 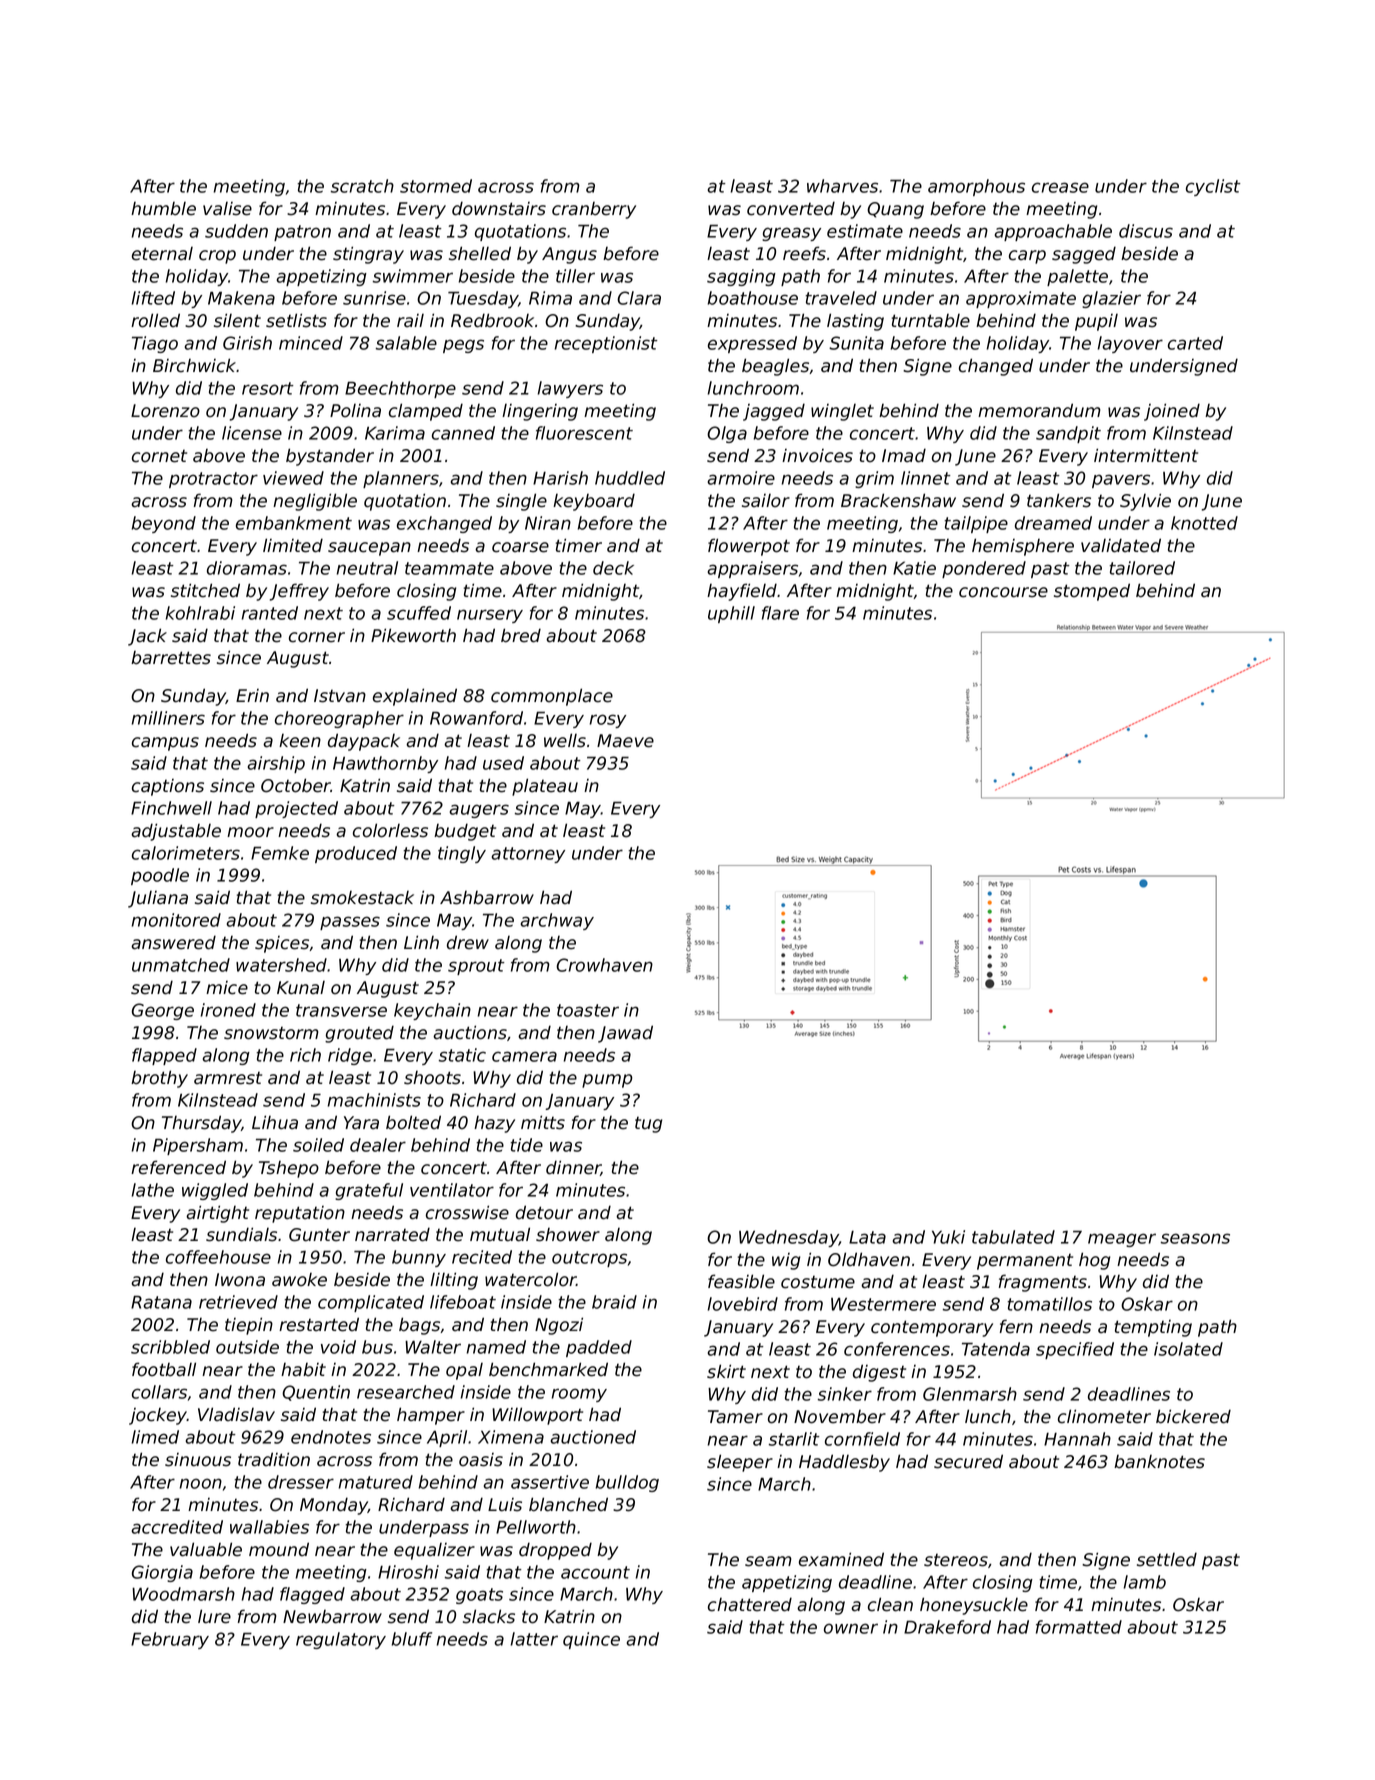 What do you see at coordinates (948, 1237) in the document?
I see `Yuki` at bounding box center [948, 1237].
